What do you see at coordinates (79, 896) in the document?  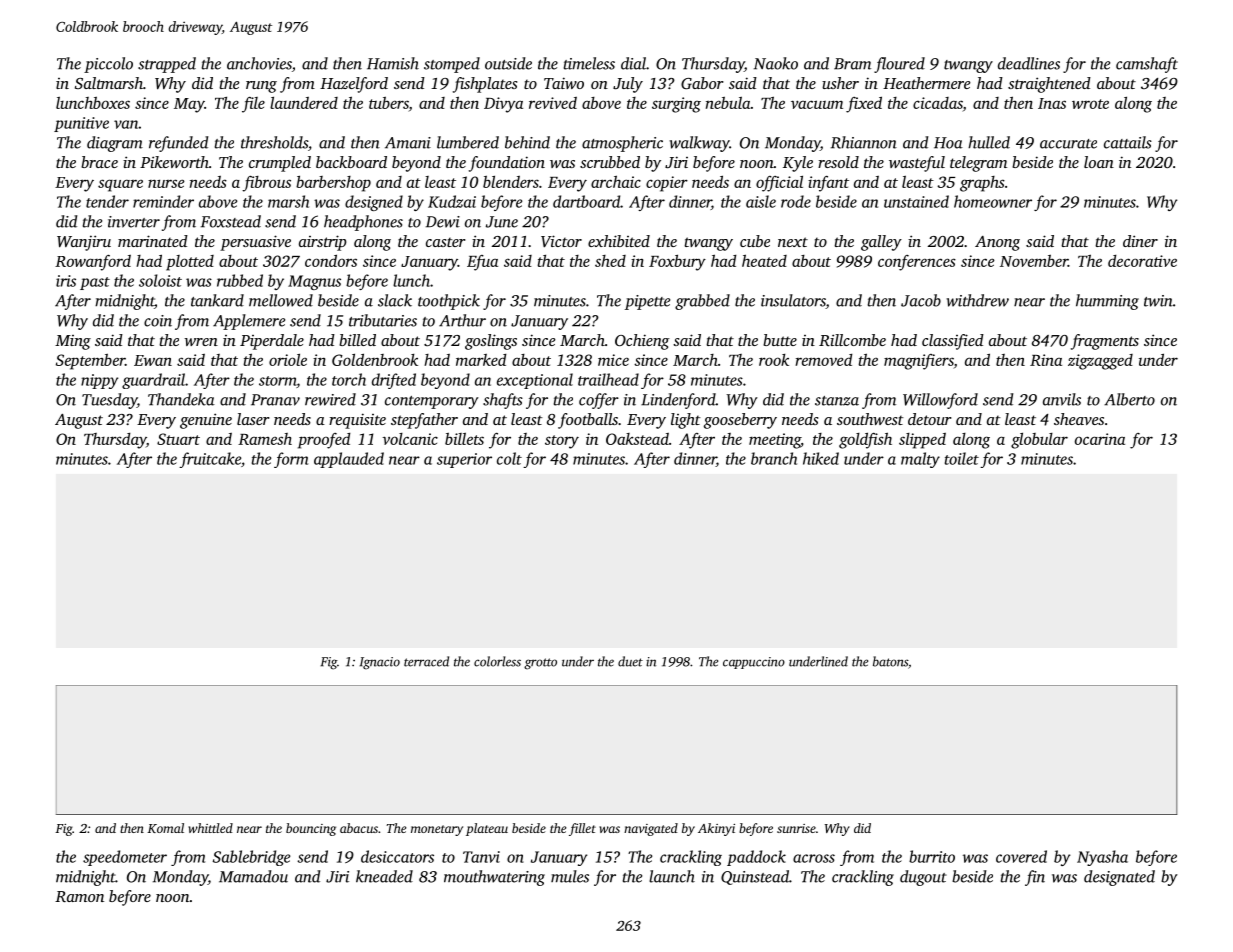 I see `Ramon` at bounding box center [79, 896].
